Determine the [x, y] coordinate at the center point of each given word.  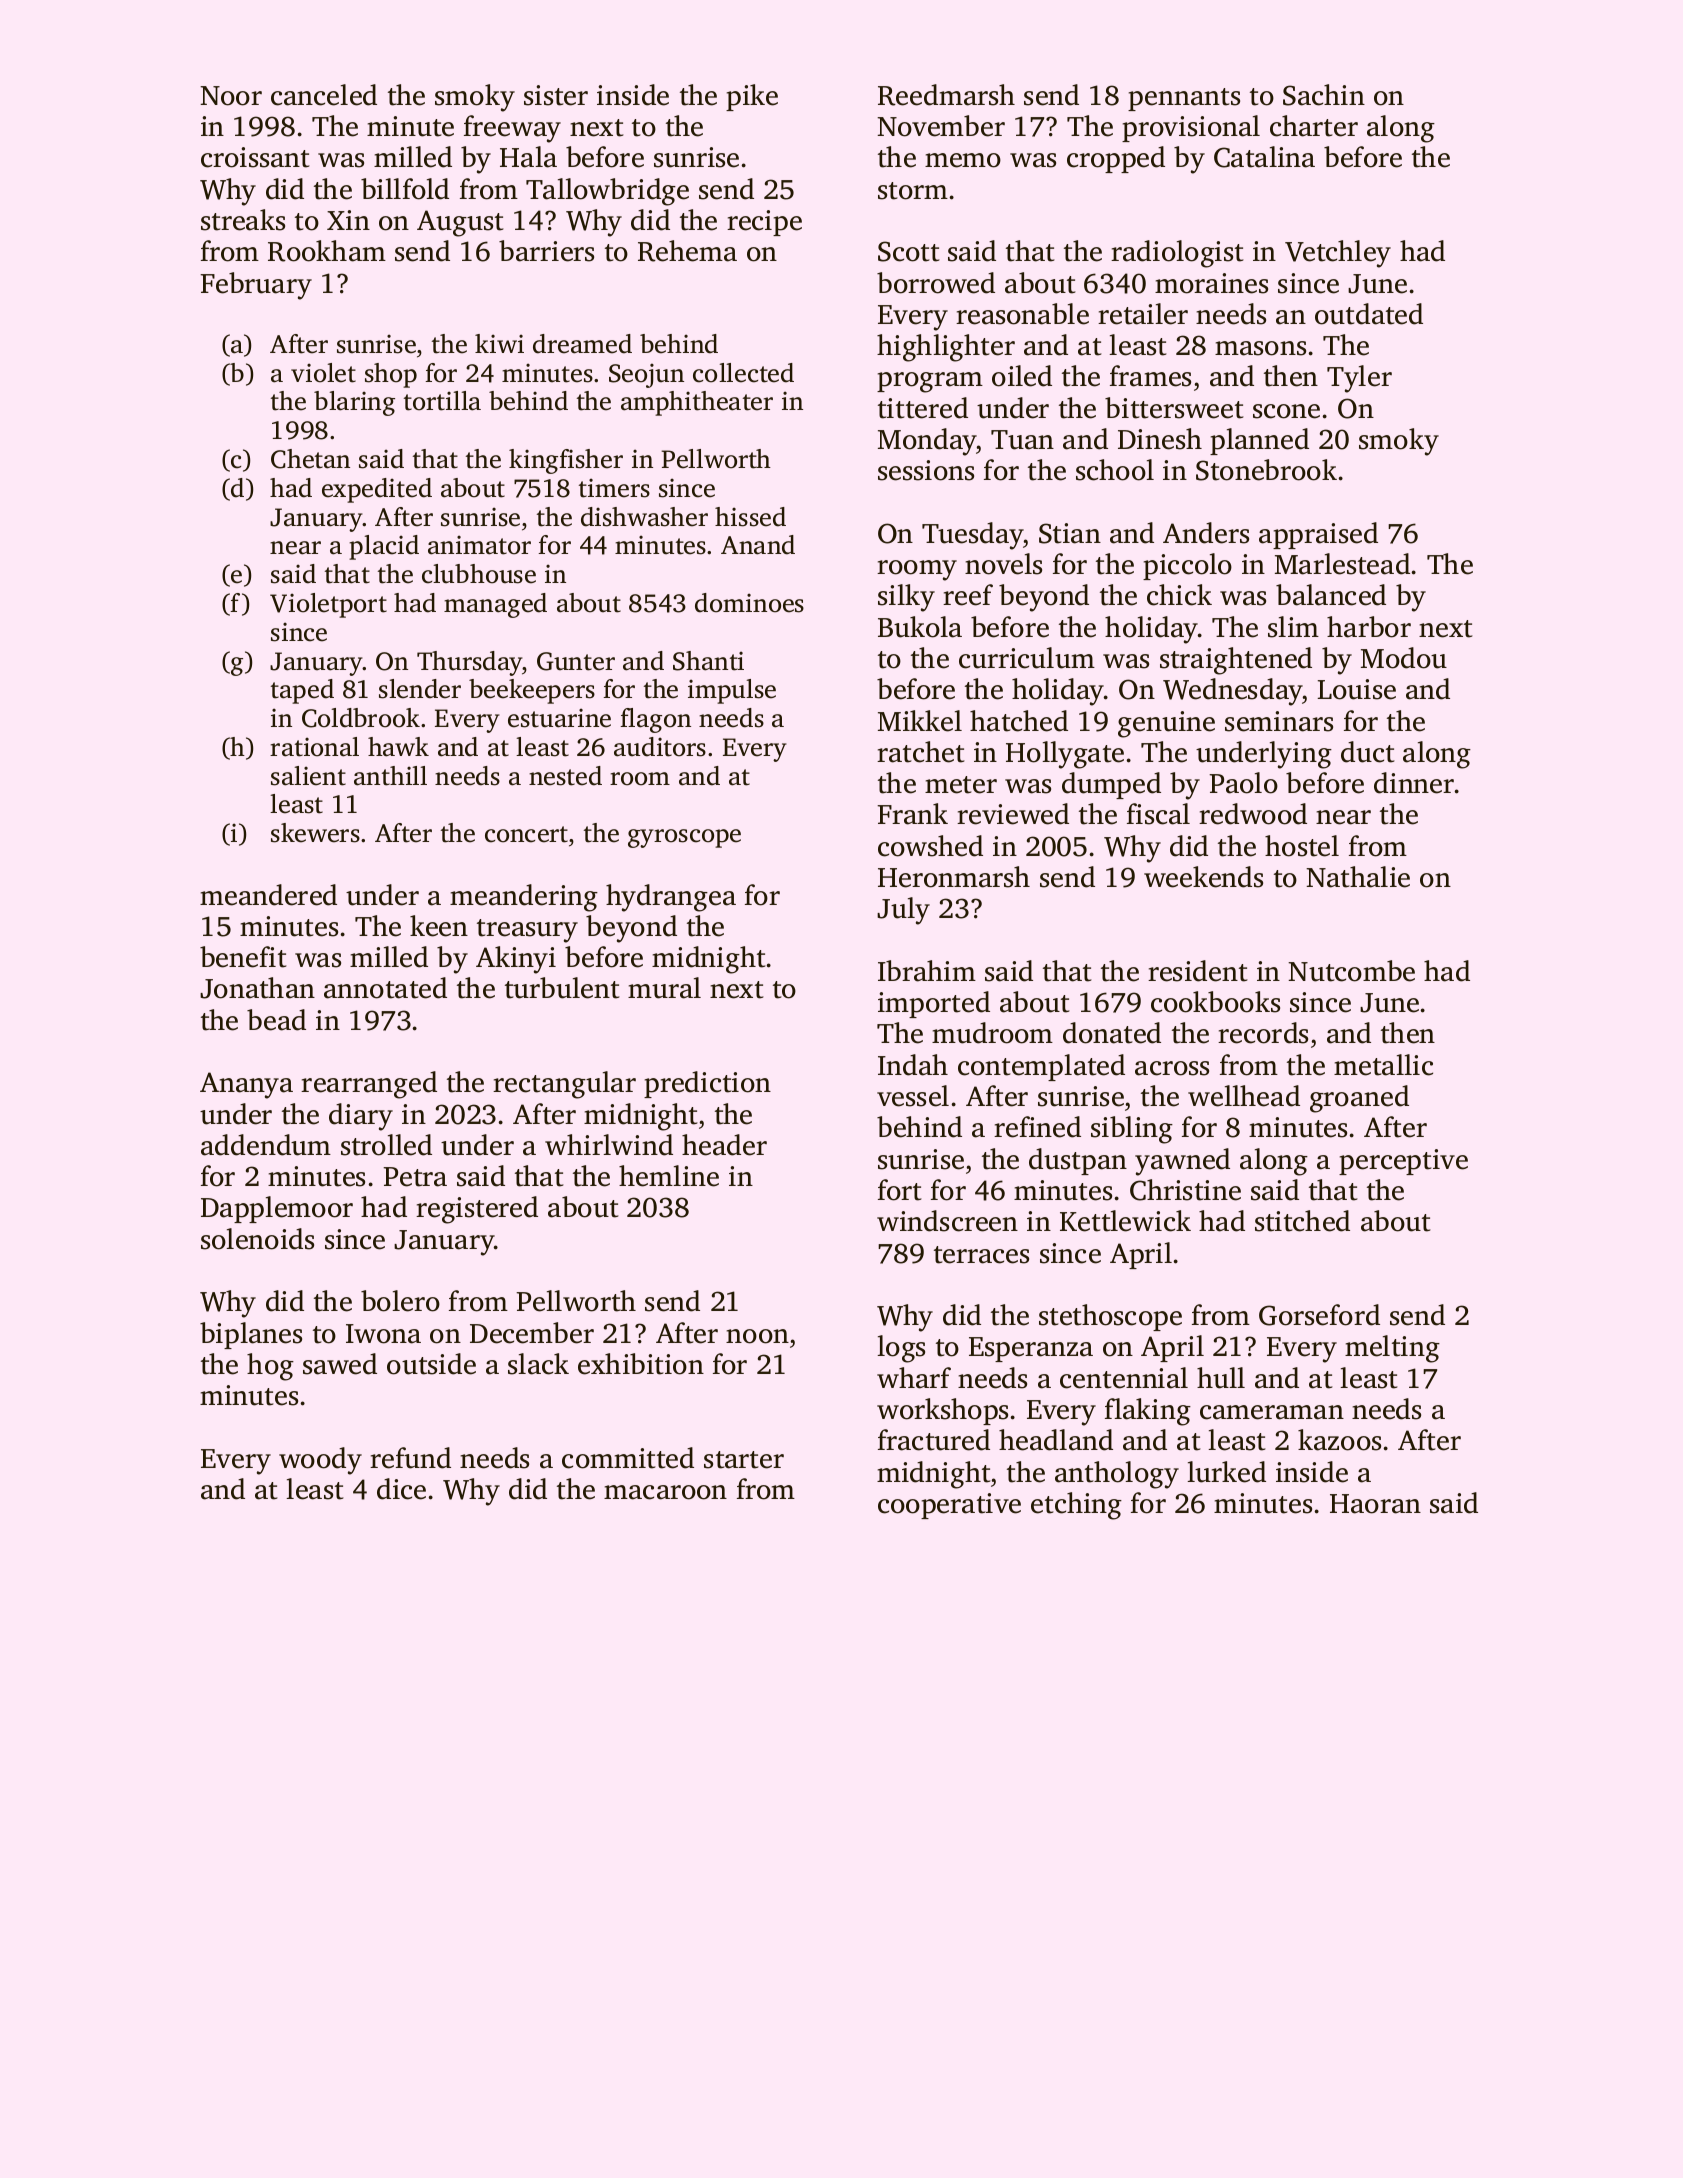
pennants [1184, 99]
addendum [266, 1145]
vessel [913, 1096]
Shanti [708, 661]
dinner [1414, 783]
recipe [764, 223]
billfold [405, 189]
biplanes [251, 1335]
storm [913, 191]
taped [302, 691]
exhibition [641, 1364]
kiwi [499, 343]
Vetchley [1338, 254]
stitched [1302, 1221]
